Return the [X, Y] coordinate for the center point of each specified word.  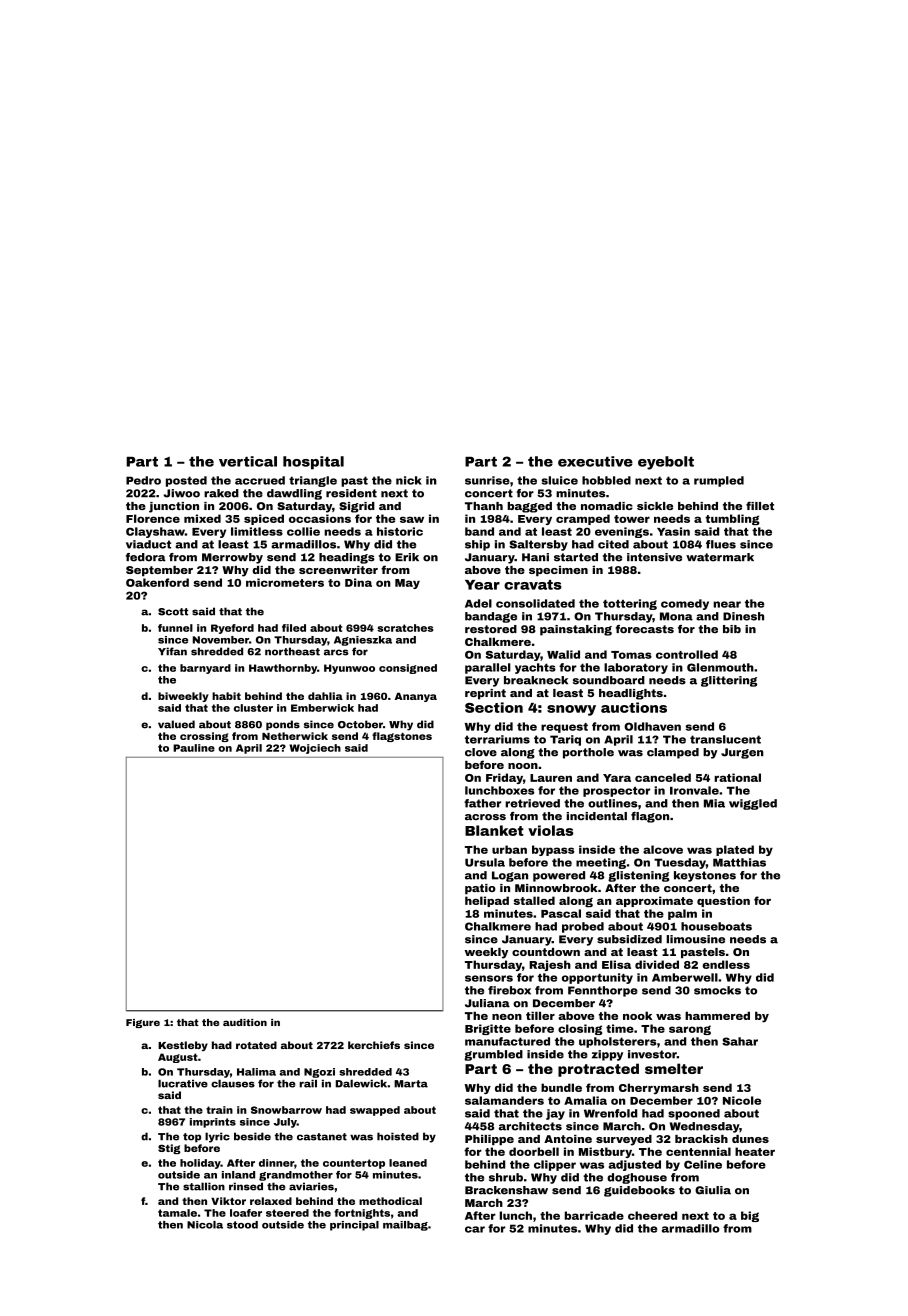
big [750, 1216]
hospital [313, 463]
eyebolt [666, 463]
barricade [594, 1215]
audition [245, 1022]
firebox [509, 990]
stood [242, 1225]
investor [652, 1054]
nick [409, 480]
